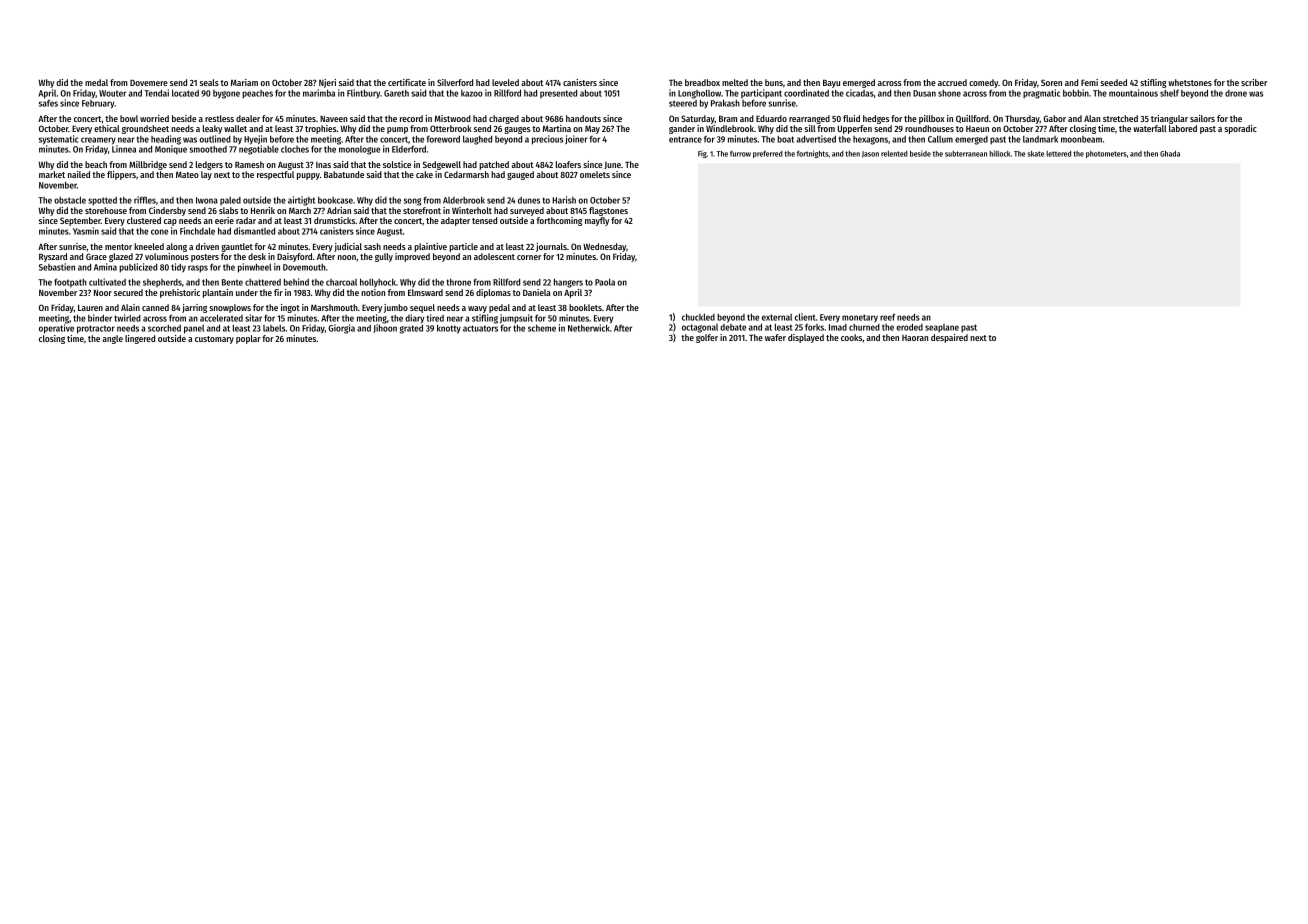 The height and width of the image is (924, 1308). What do you see at coordinates (209, 82) in the image?
I see `seals` at bounding box center [209, 82].
